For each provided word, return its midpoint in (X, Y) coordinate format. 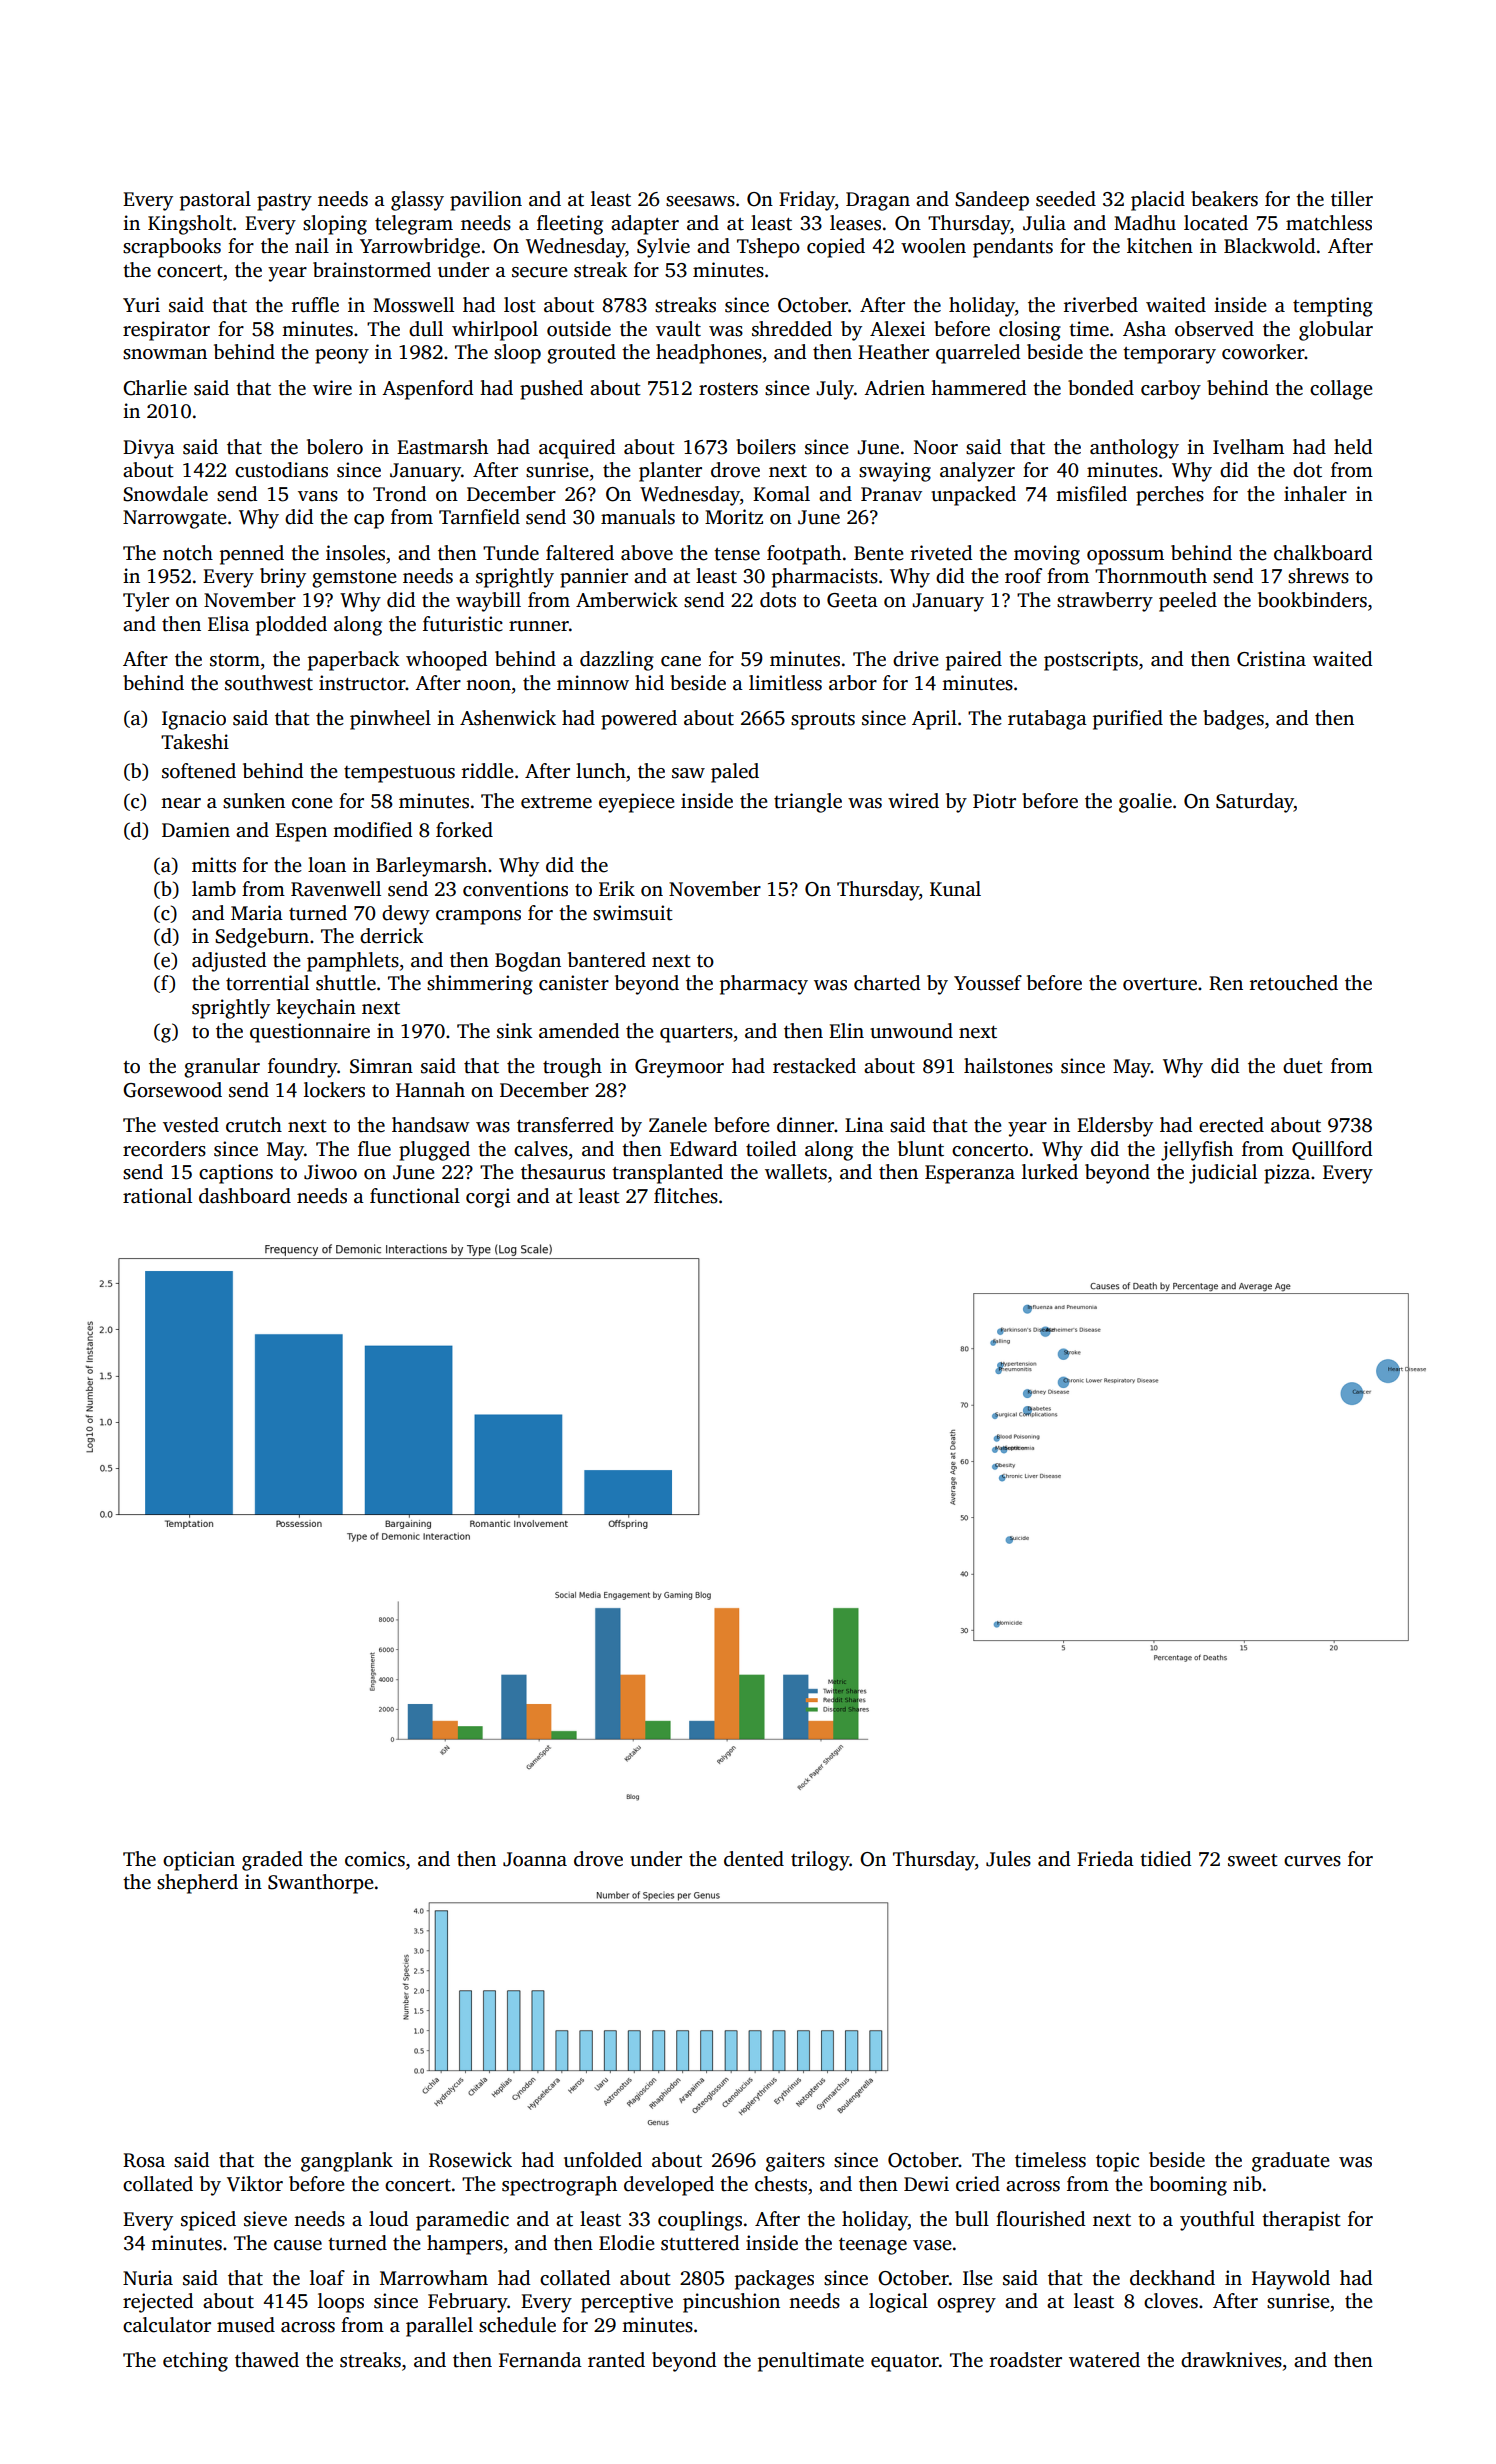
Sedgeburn (262, 938)
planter (670, 472)
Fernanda (540, 2360)
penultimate (811, 2362)
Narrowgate (175, 519)
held (1353, 447)
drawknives (1231, 2360)
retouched (1294, 983)
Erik (617, 888)
